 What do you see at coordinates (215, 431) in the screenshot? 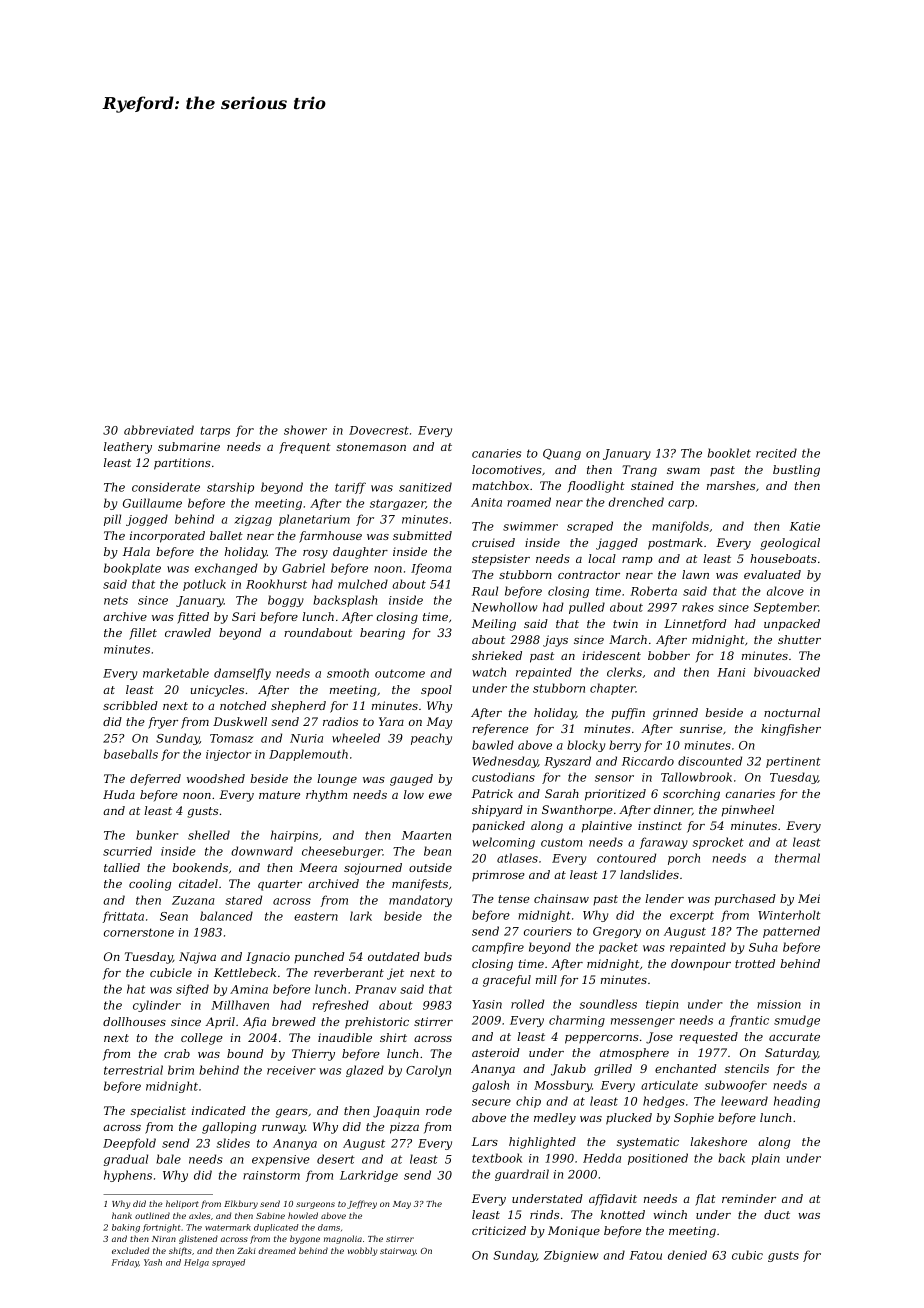
I see `tarps` at bounding box center [215, 431].
